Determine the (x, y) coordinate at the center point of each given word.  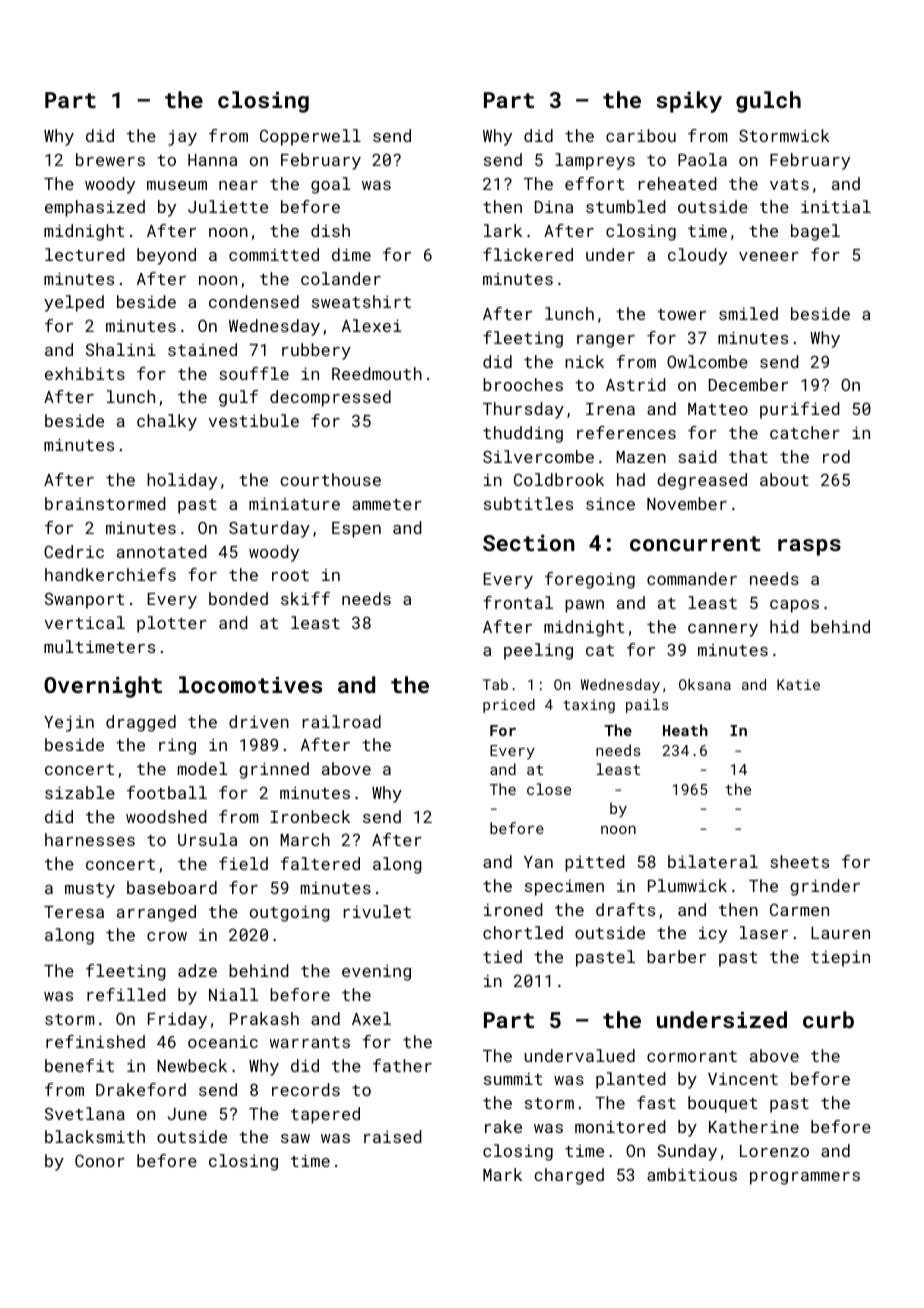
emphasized (95, 208)
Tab (495, 684)
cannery (723, 630)
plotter (172, 624)
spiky (689, 102)
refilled (126, 994)
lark (503, 230)
